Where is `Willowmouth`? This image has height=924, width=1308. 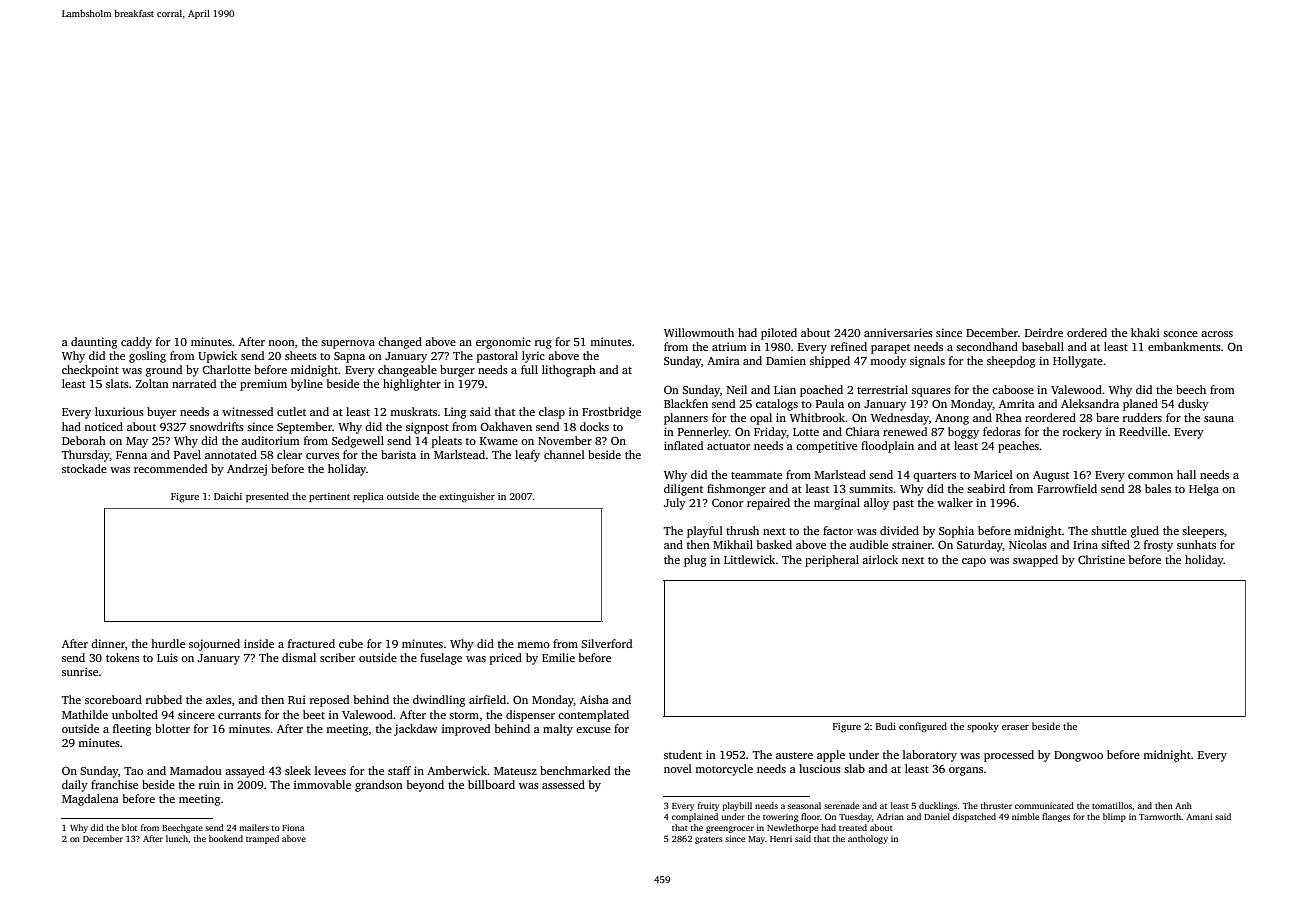
Willowmouth is located at coordinates (699, 332).
